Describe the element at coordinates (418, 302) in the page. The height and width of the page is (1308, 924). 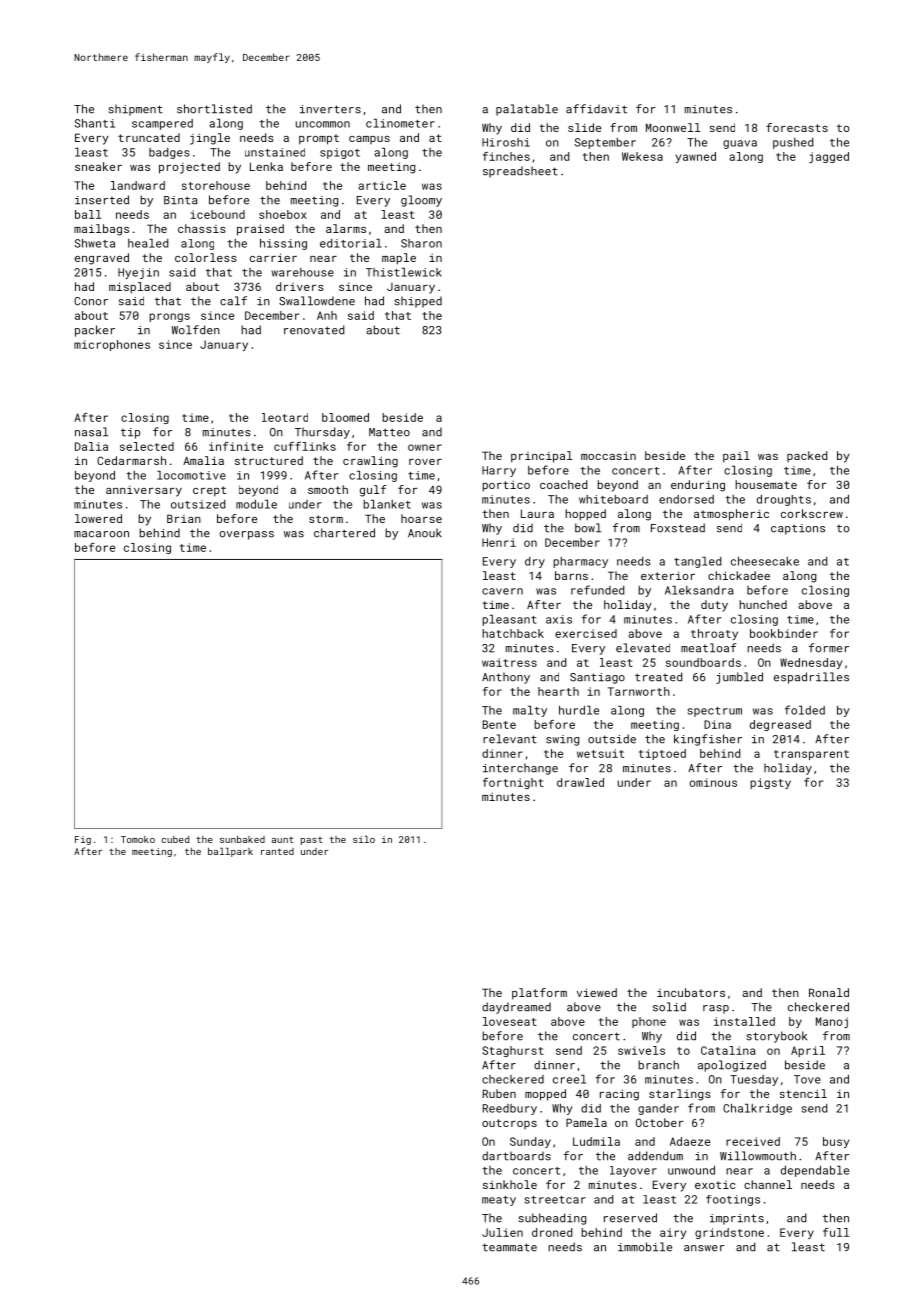
I see `shipped` at that location.
